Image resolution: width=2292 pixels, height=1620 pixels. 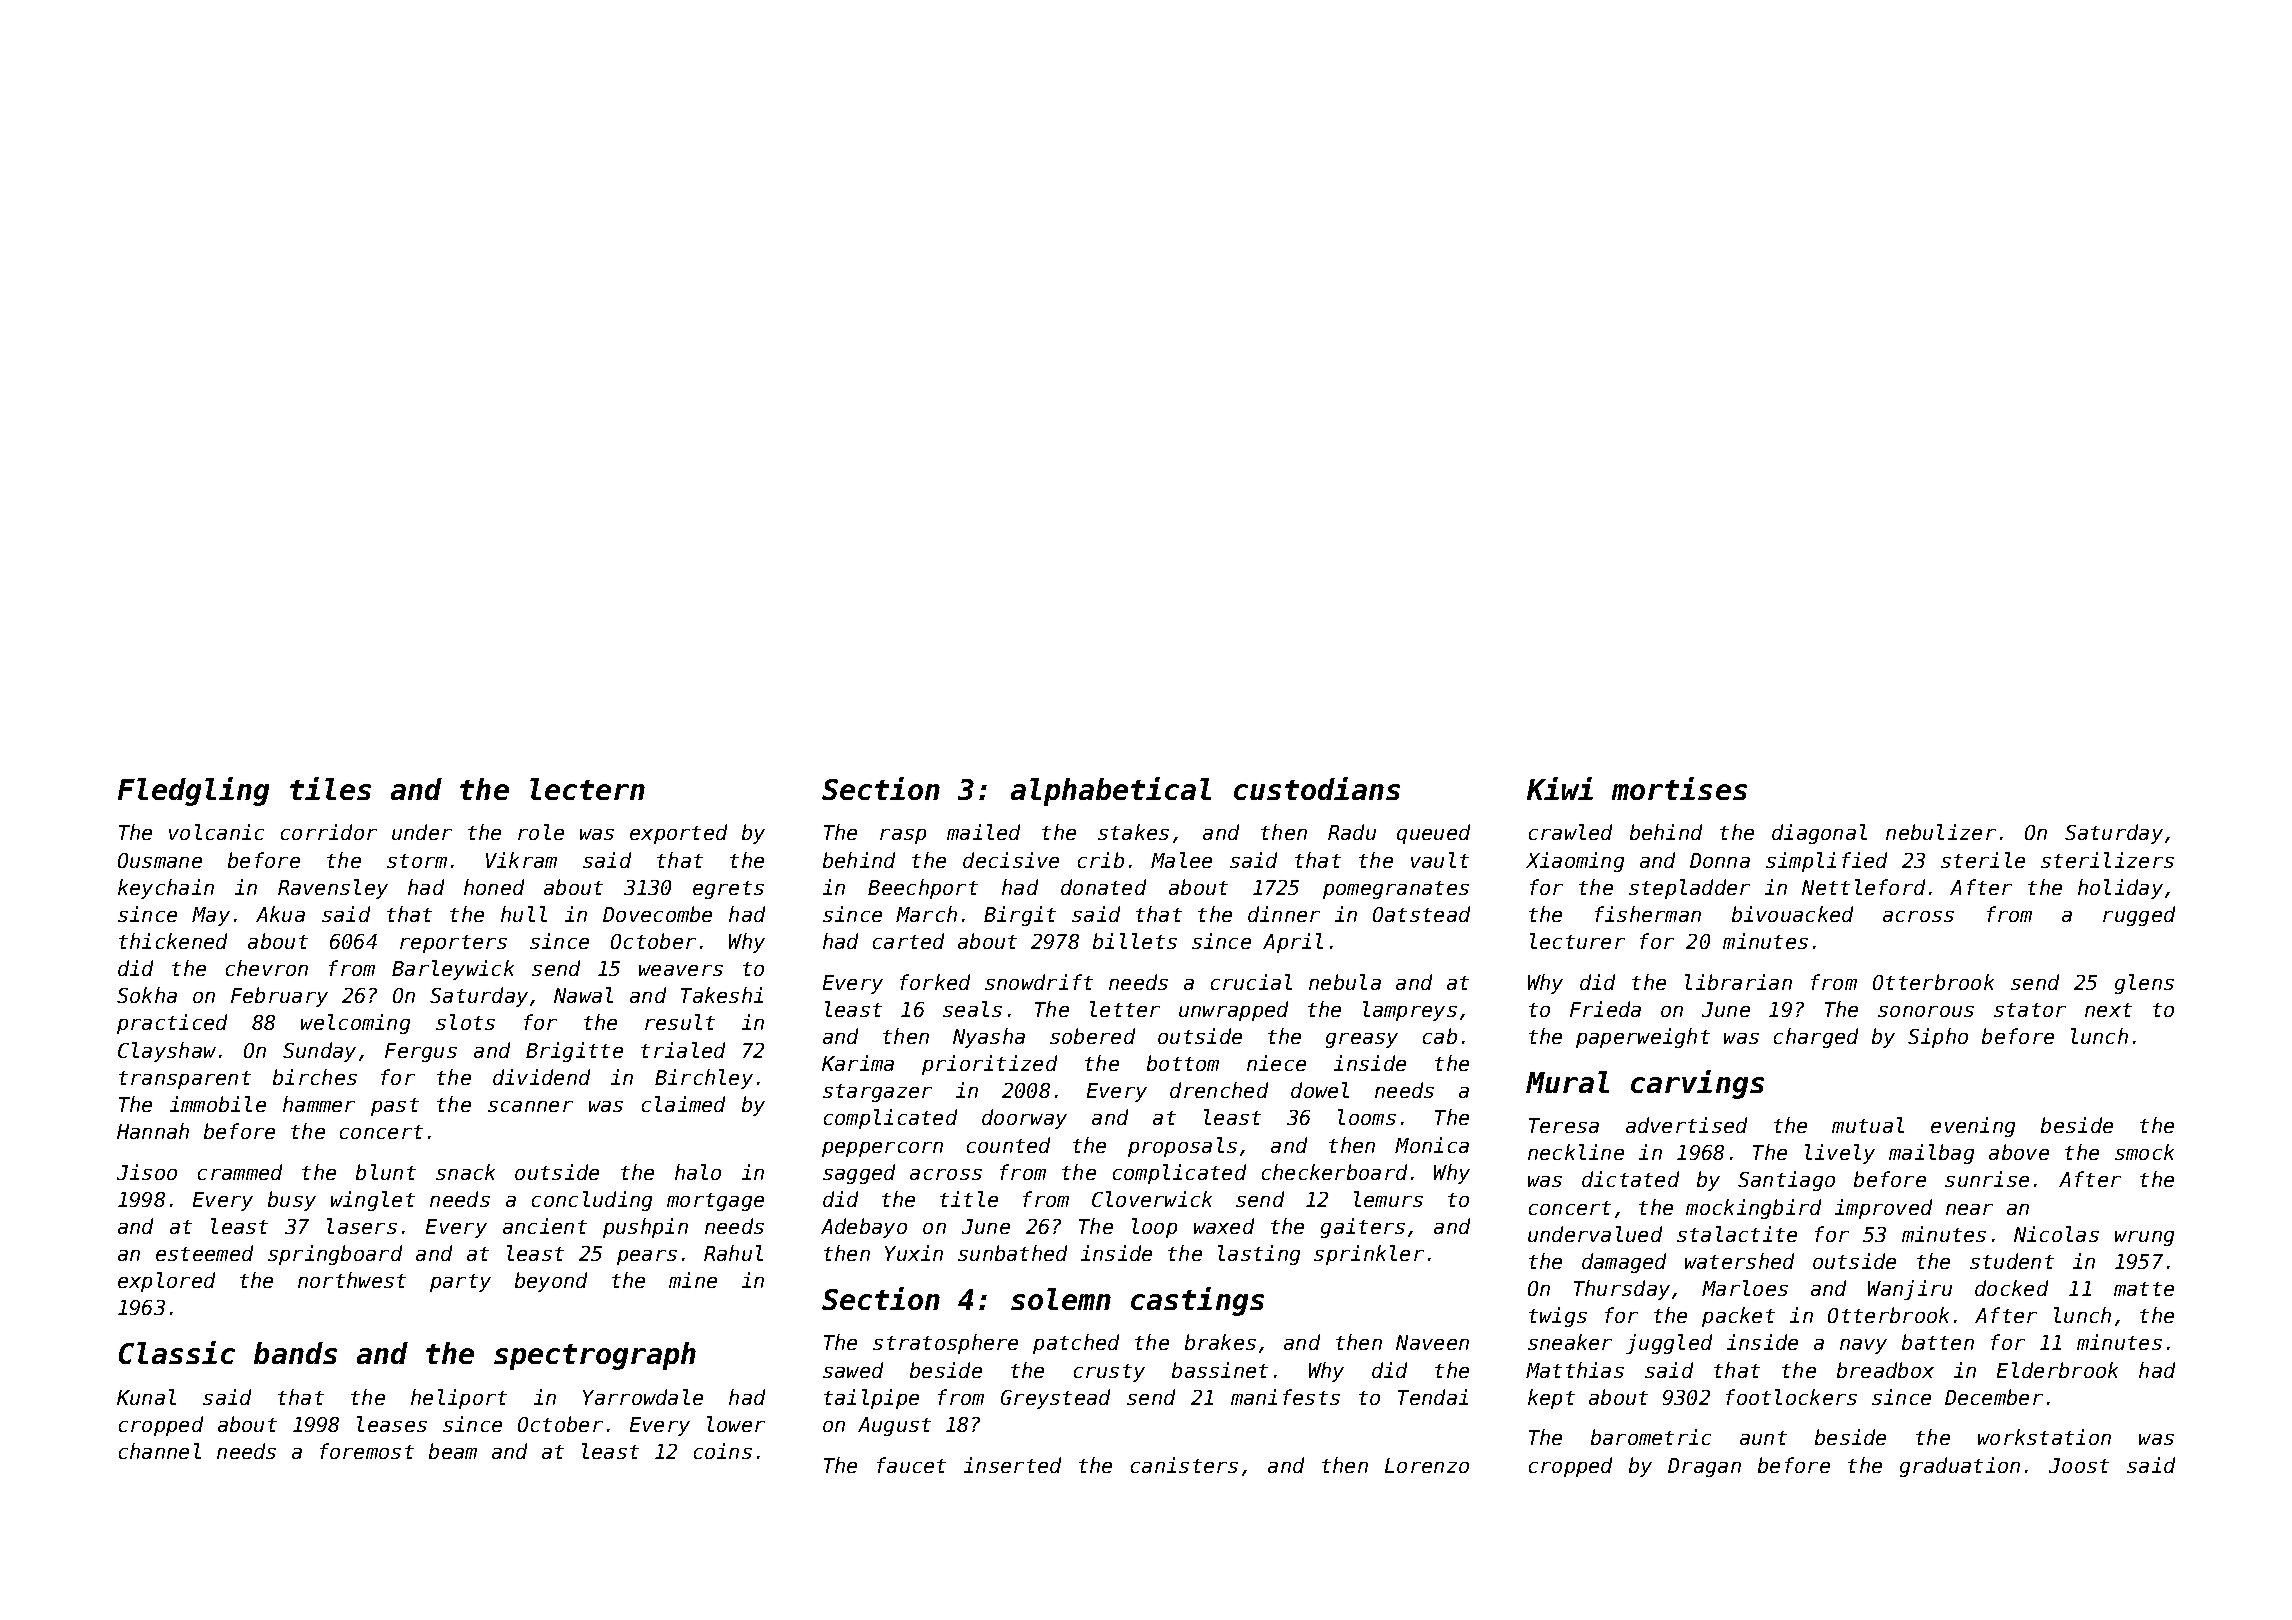 I want to click on drenched, so click(x=1219, y=1090).
